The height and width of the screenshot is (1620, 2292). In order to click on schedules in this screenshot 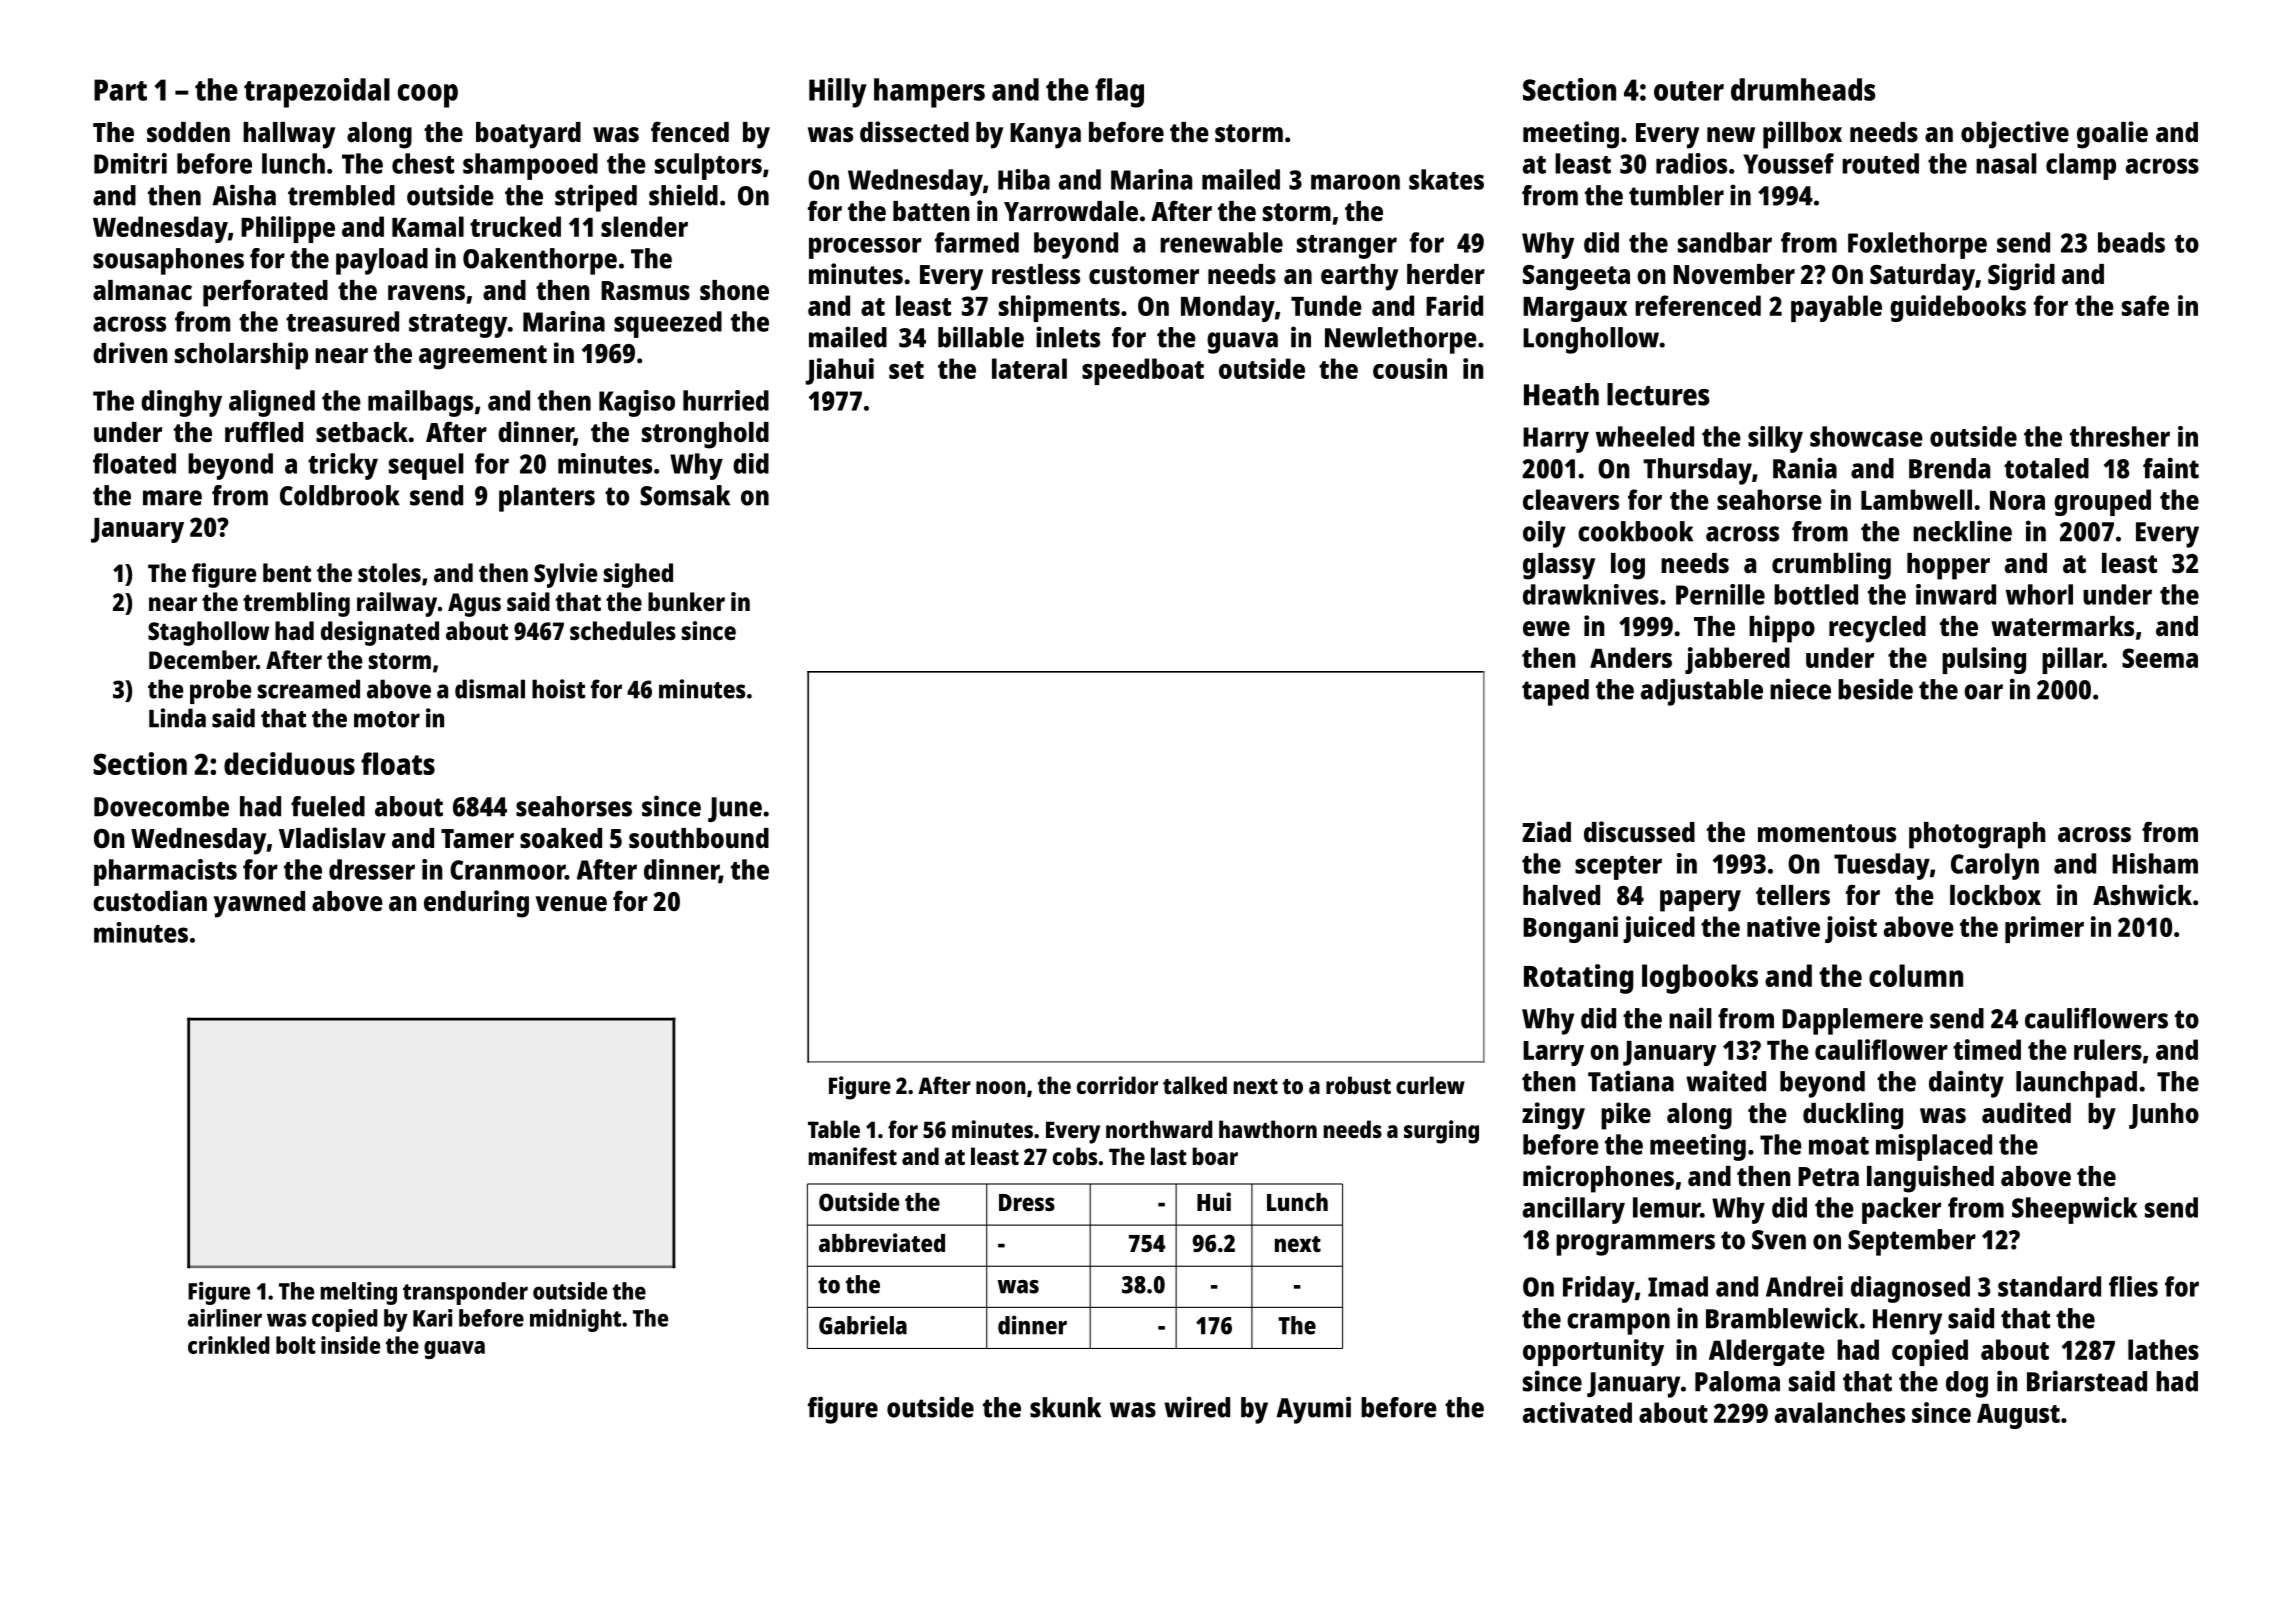, I will do `click(623, 630)`.
